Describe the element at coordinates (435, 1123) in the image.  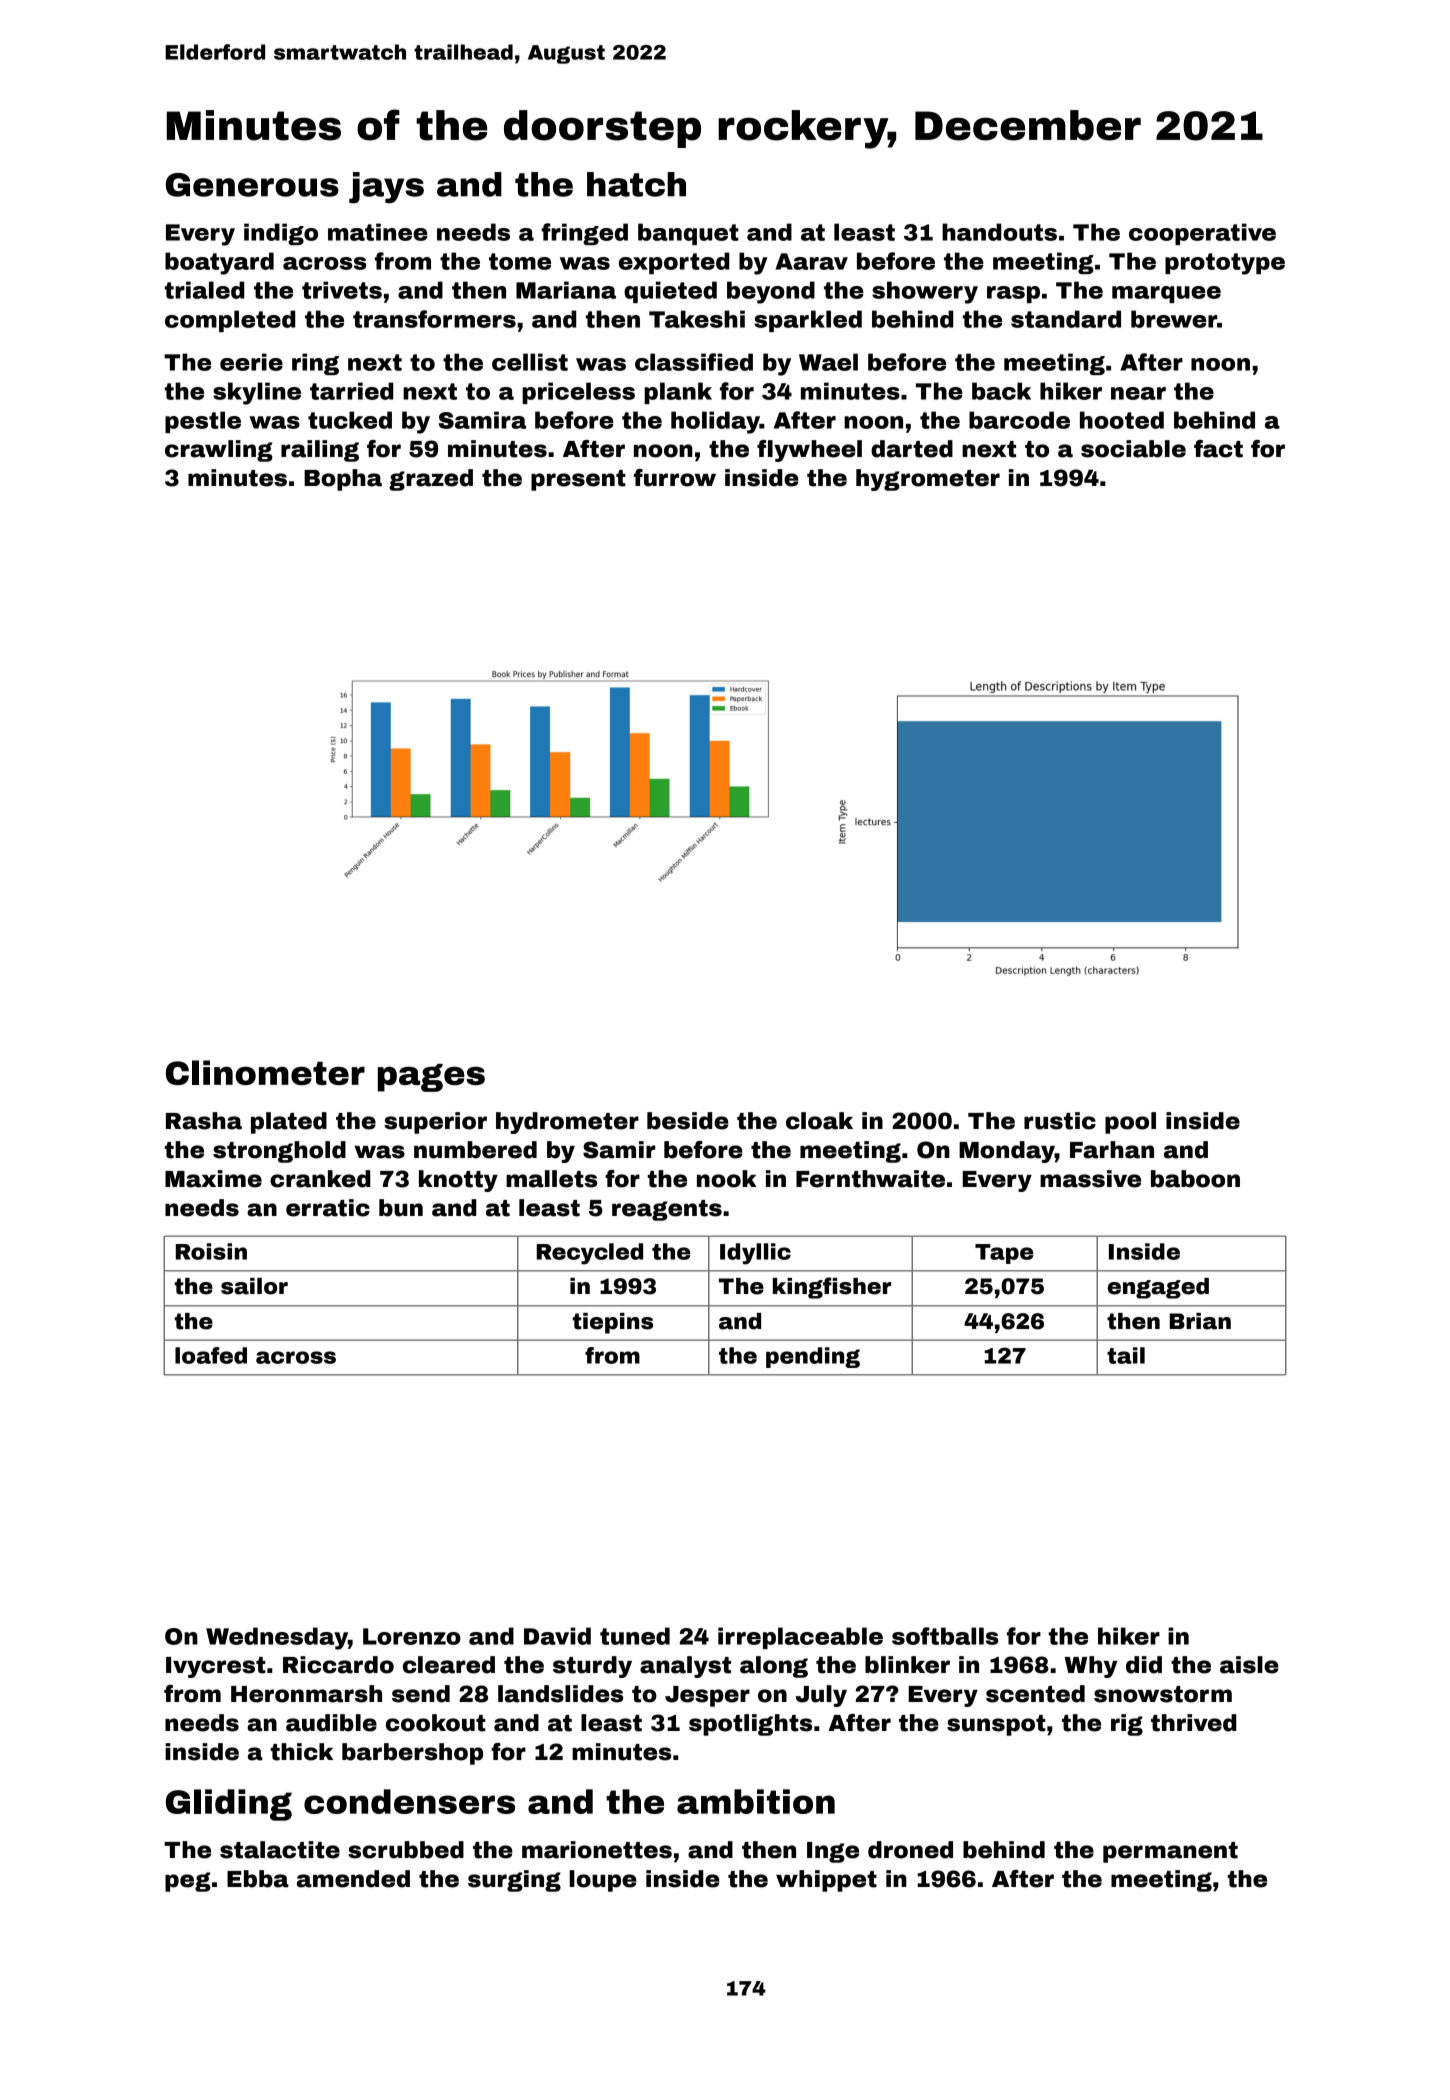
I see `superior` at that location.
